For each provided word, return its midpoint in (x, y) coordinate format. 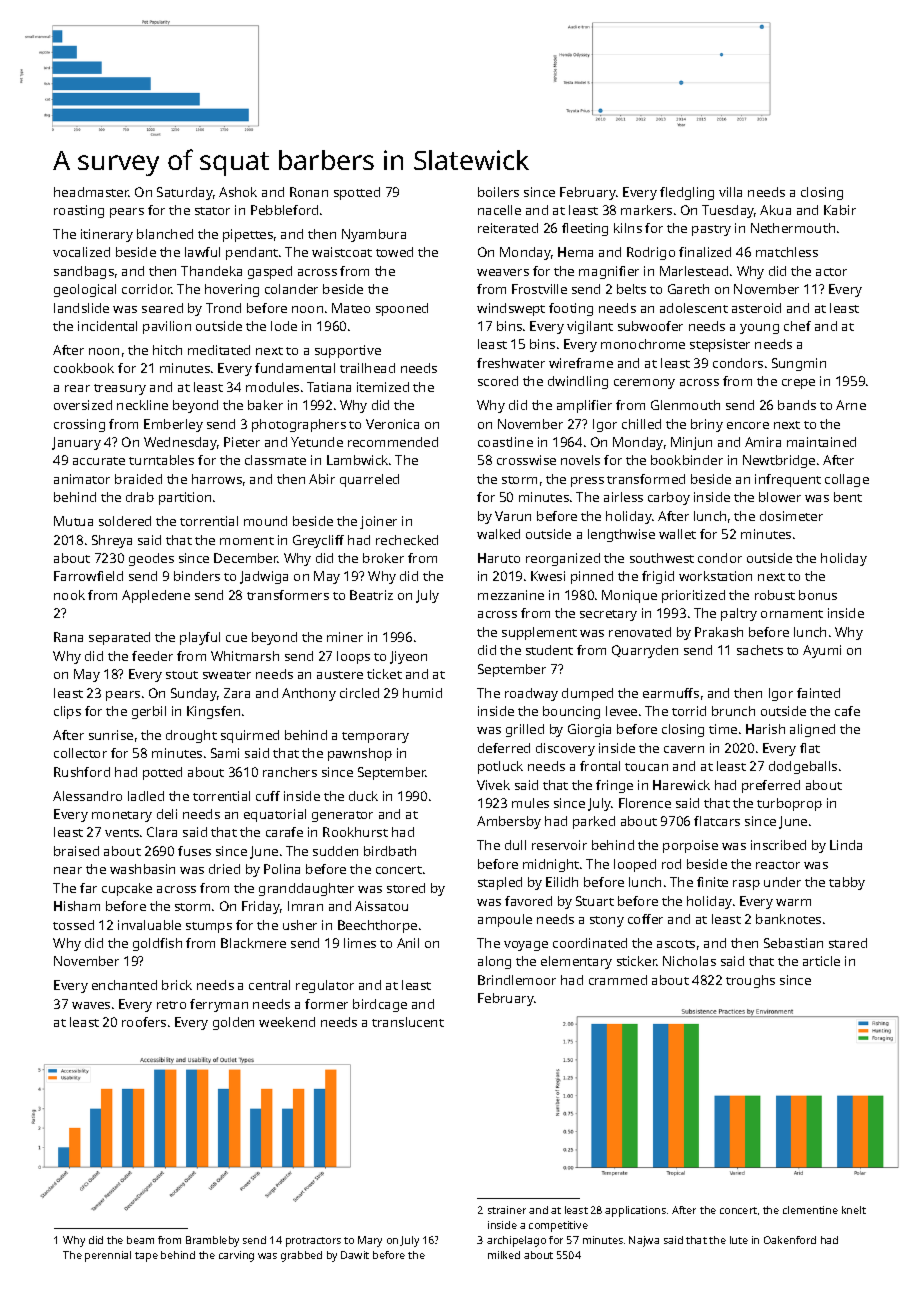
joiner (378, 522)
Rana (68, 637)
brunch (733, 711)
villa (730, 192)
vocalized (81, 252)
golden (233, 1023)
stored (406, 888)
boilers (498, 192)
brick (177, 985)
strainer (507, 1210)
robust (775, 595)
